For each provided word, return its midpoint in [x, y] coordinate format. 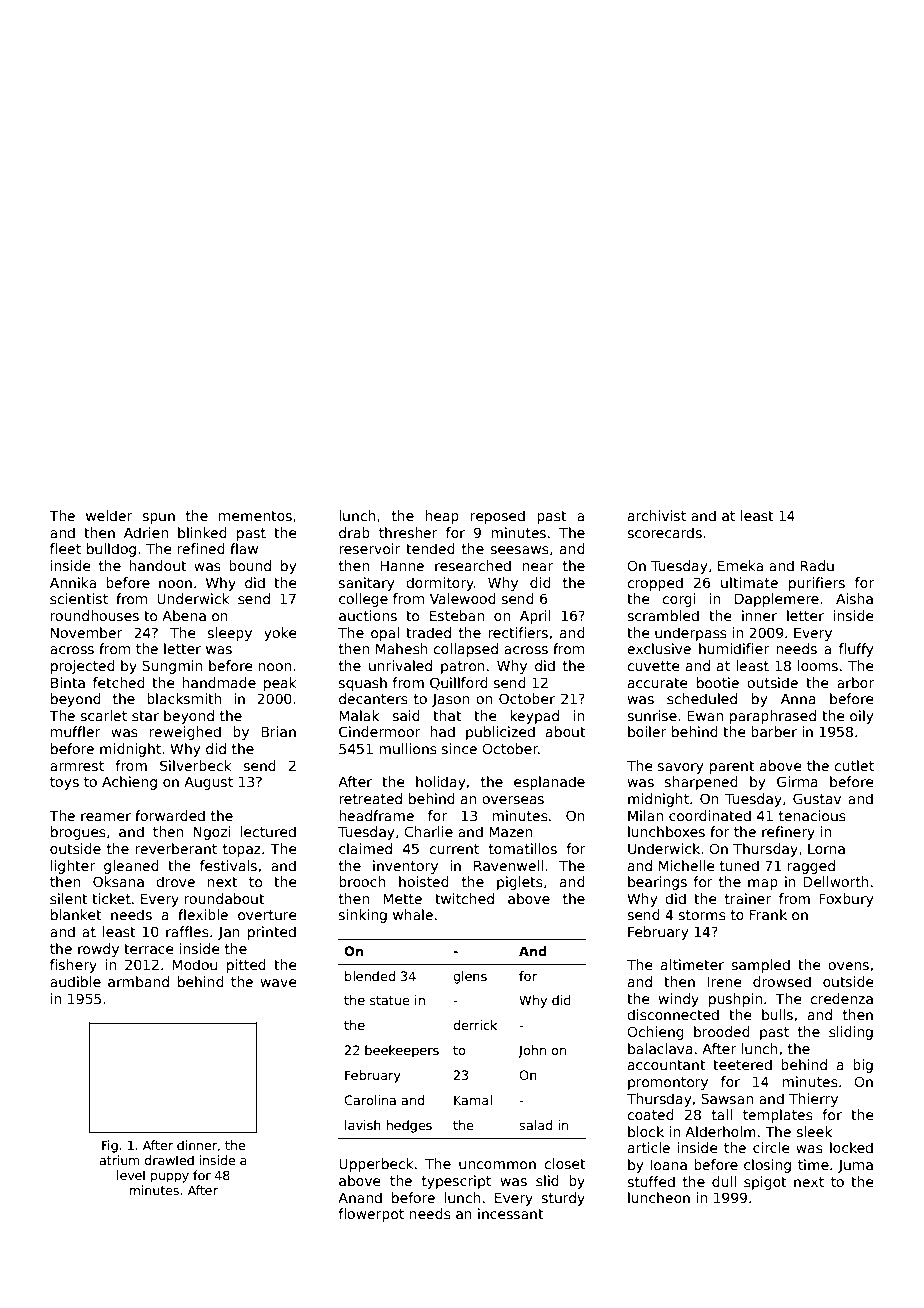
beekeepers [402, 1051]
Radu [817, 565]
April [535, 617]
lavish [363, 1125]
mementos [255, 516]
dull [724, 1181]
